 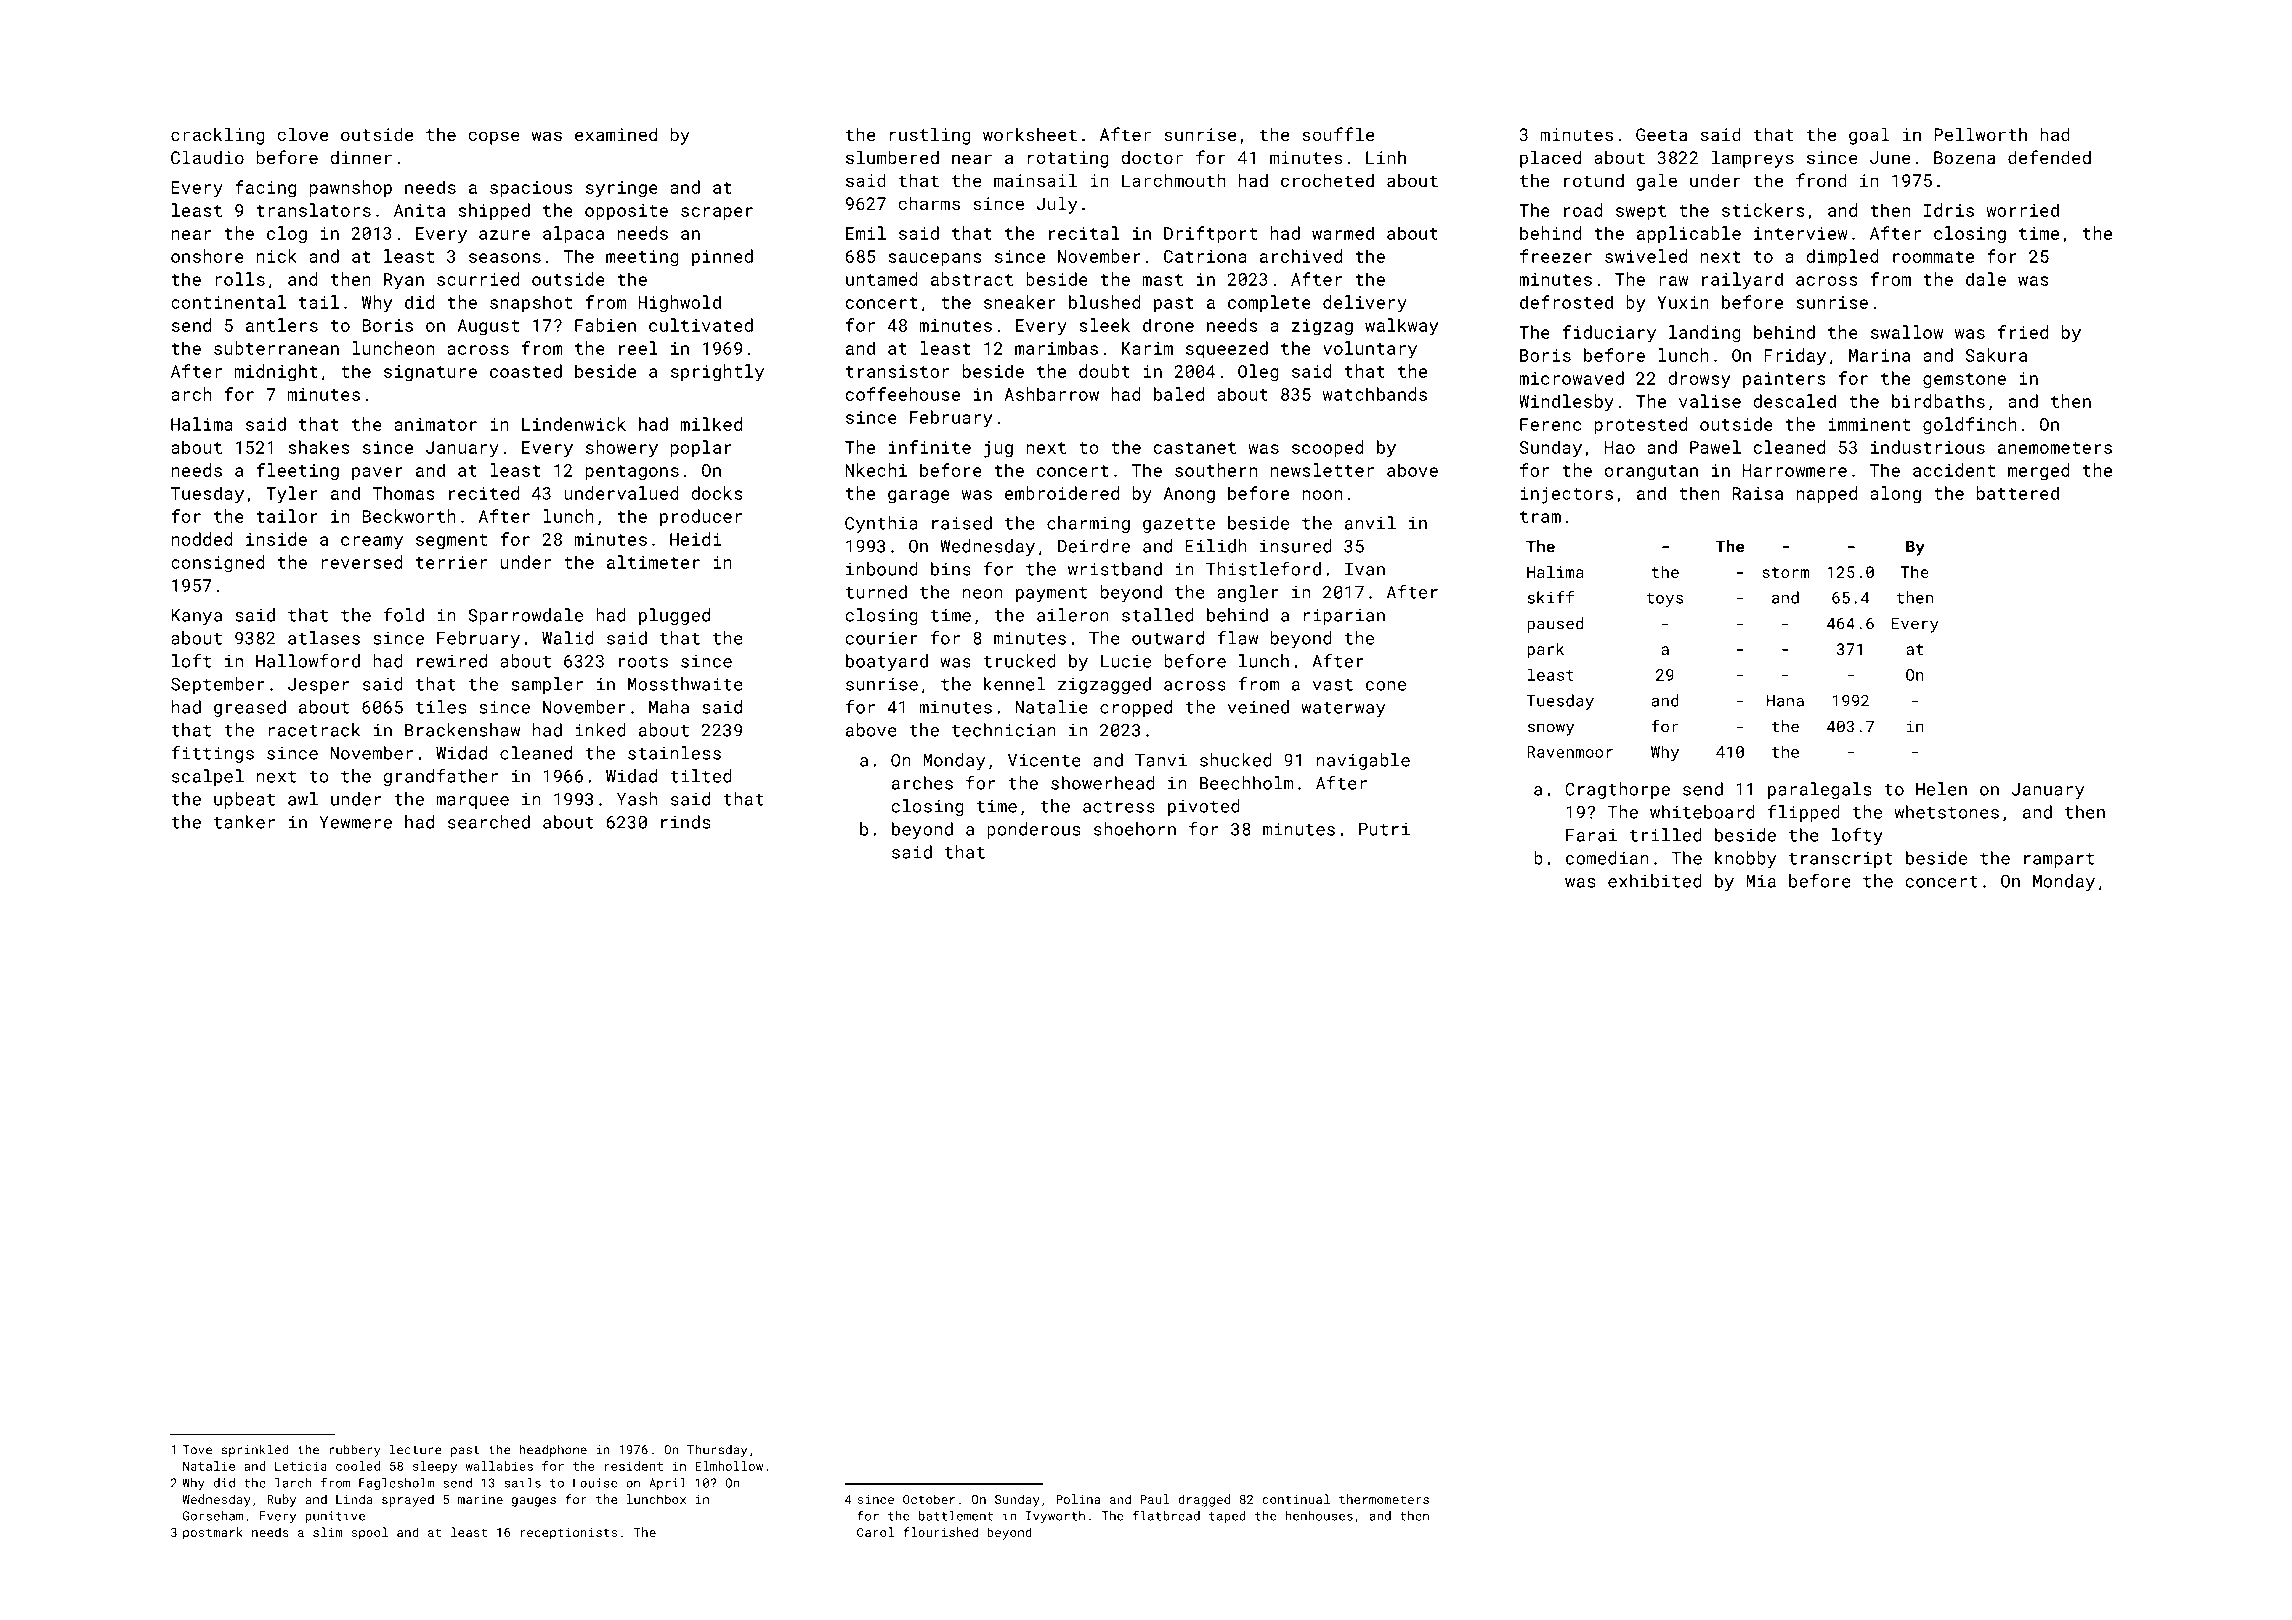 I want to click on clove, so click(x=302, y=134).
